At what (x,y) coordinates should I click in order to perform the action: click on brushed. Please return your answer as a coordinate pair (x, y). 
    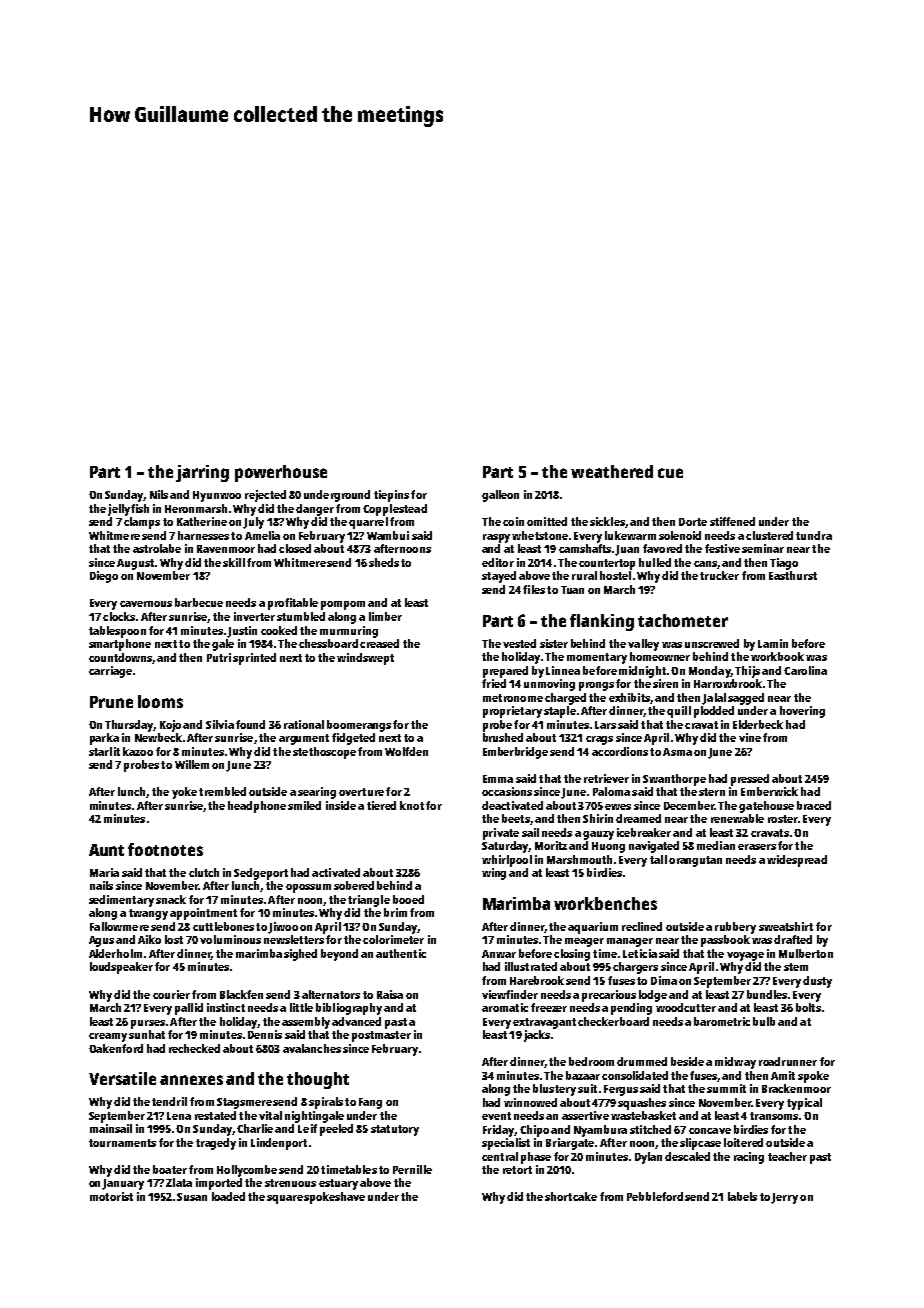
    Looking at the image, I should click on (503, 737).
